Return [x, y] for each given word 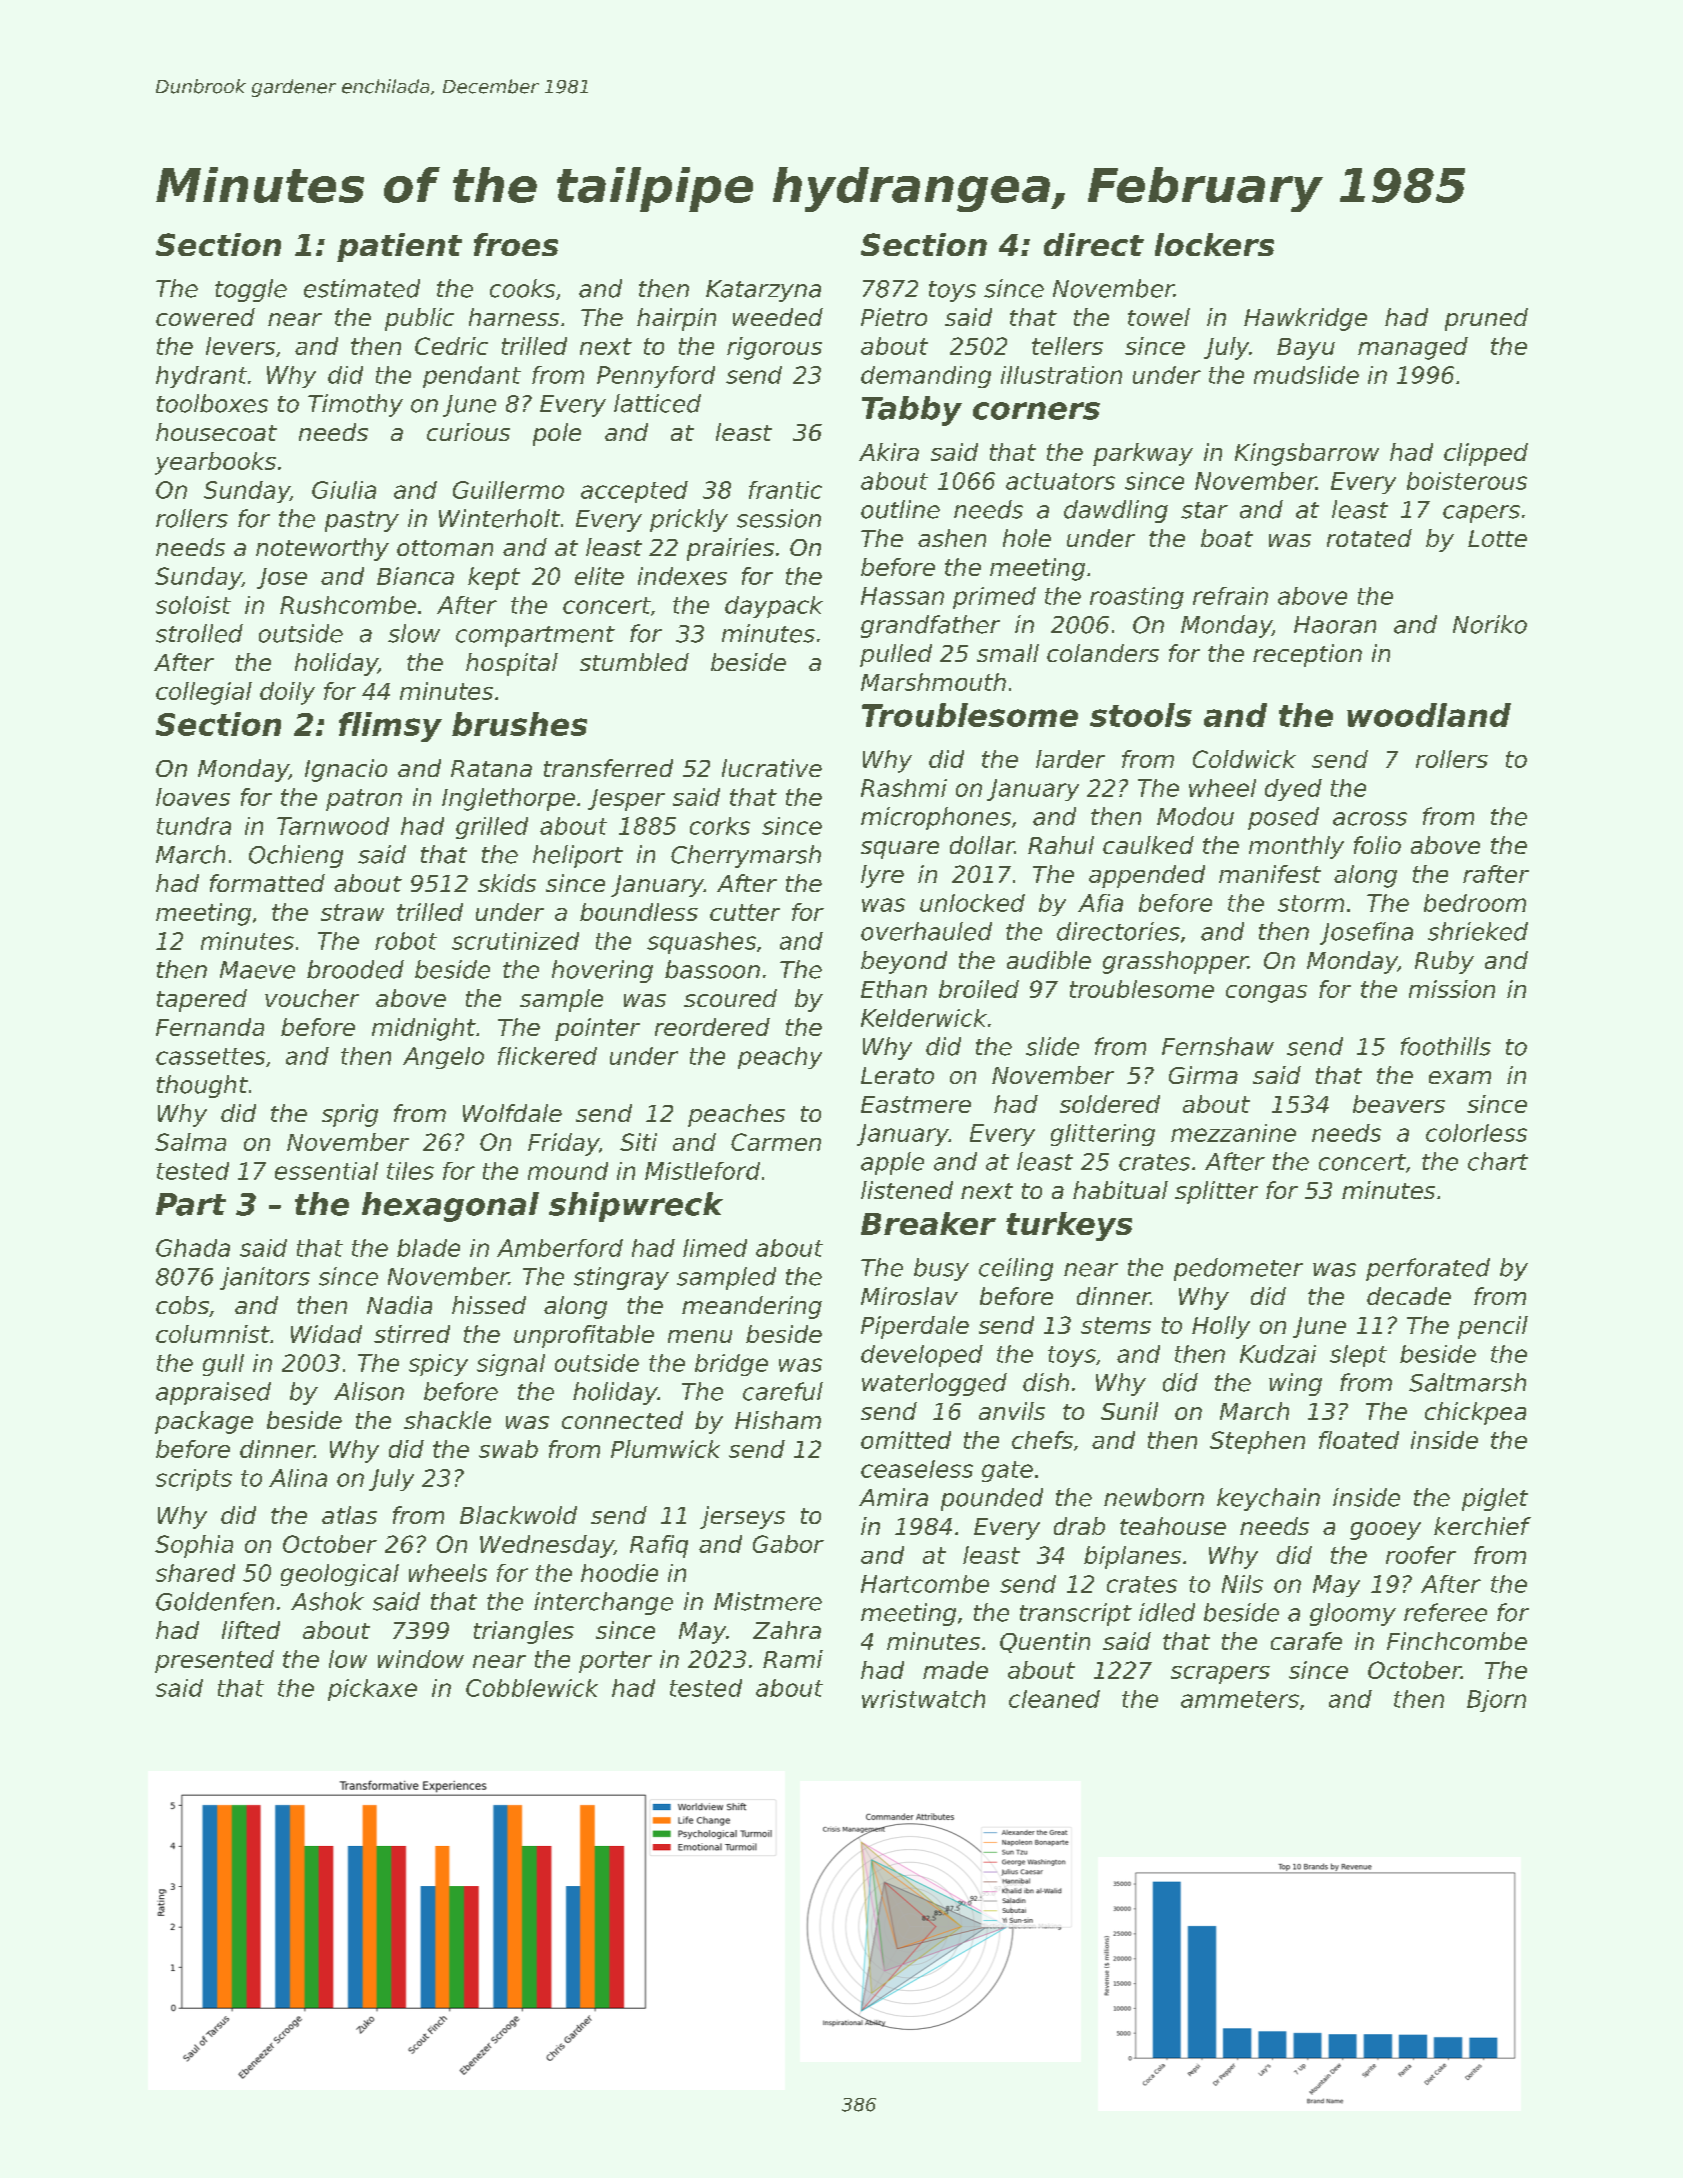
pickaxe [372, 1690]
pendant [472, 377]
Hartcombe [925, 1584]
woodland [1429, 715]
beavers [1399, 1104]
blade [428, 1248]
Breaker [928, 1223]
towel [1159, 317]
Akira [889, 452]
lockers [1214, 244]
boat [1227, 538]
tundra [194, 826]
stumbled [634, 662]
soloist [193, 605]
